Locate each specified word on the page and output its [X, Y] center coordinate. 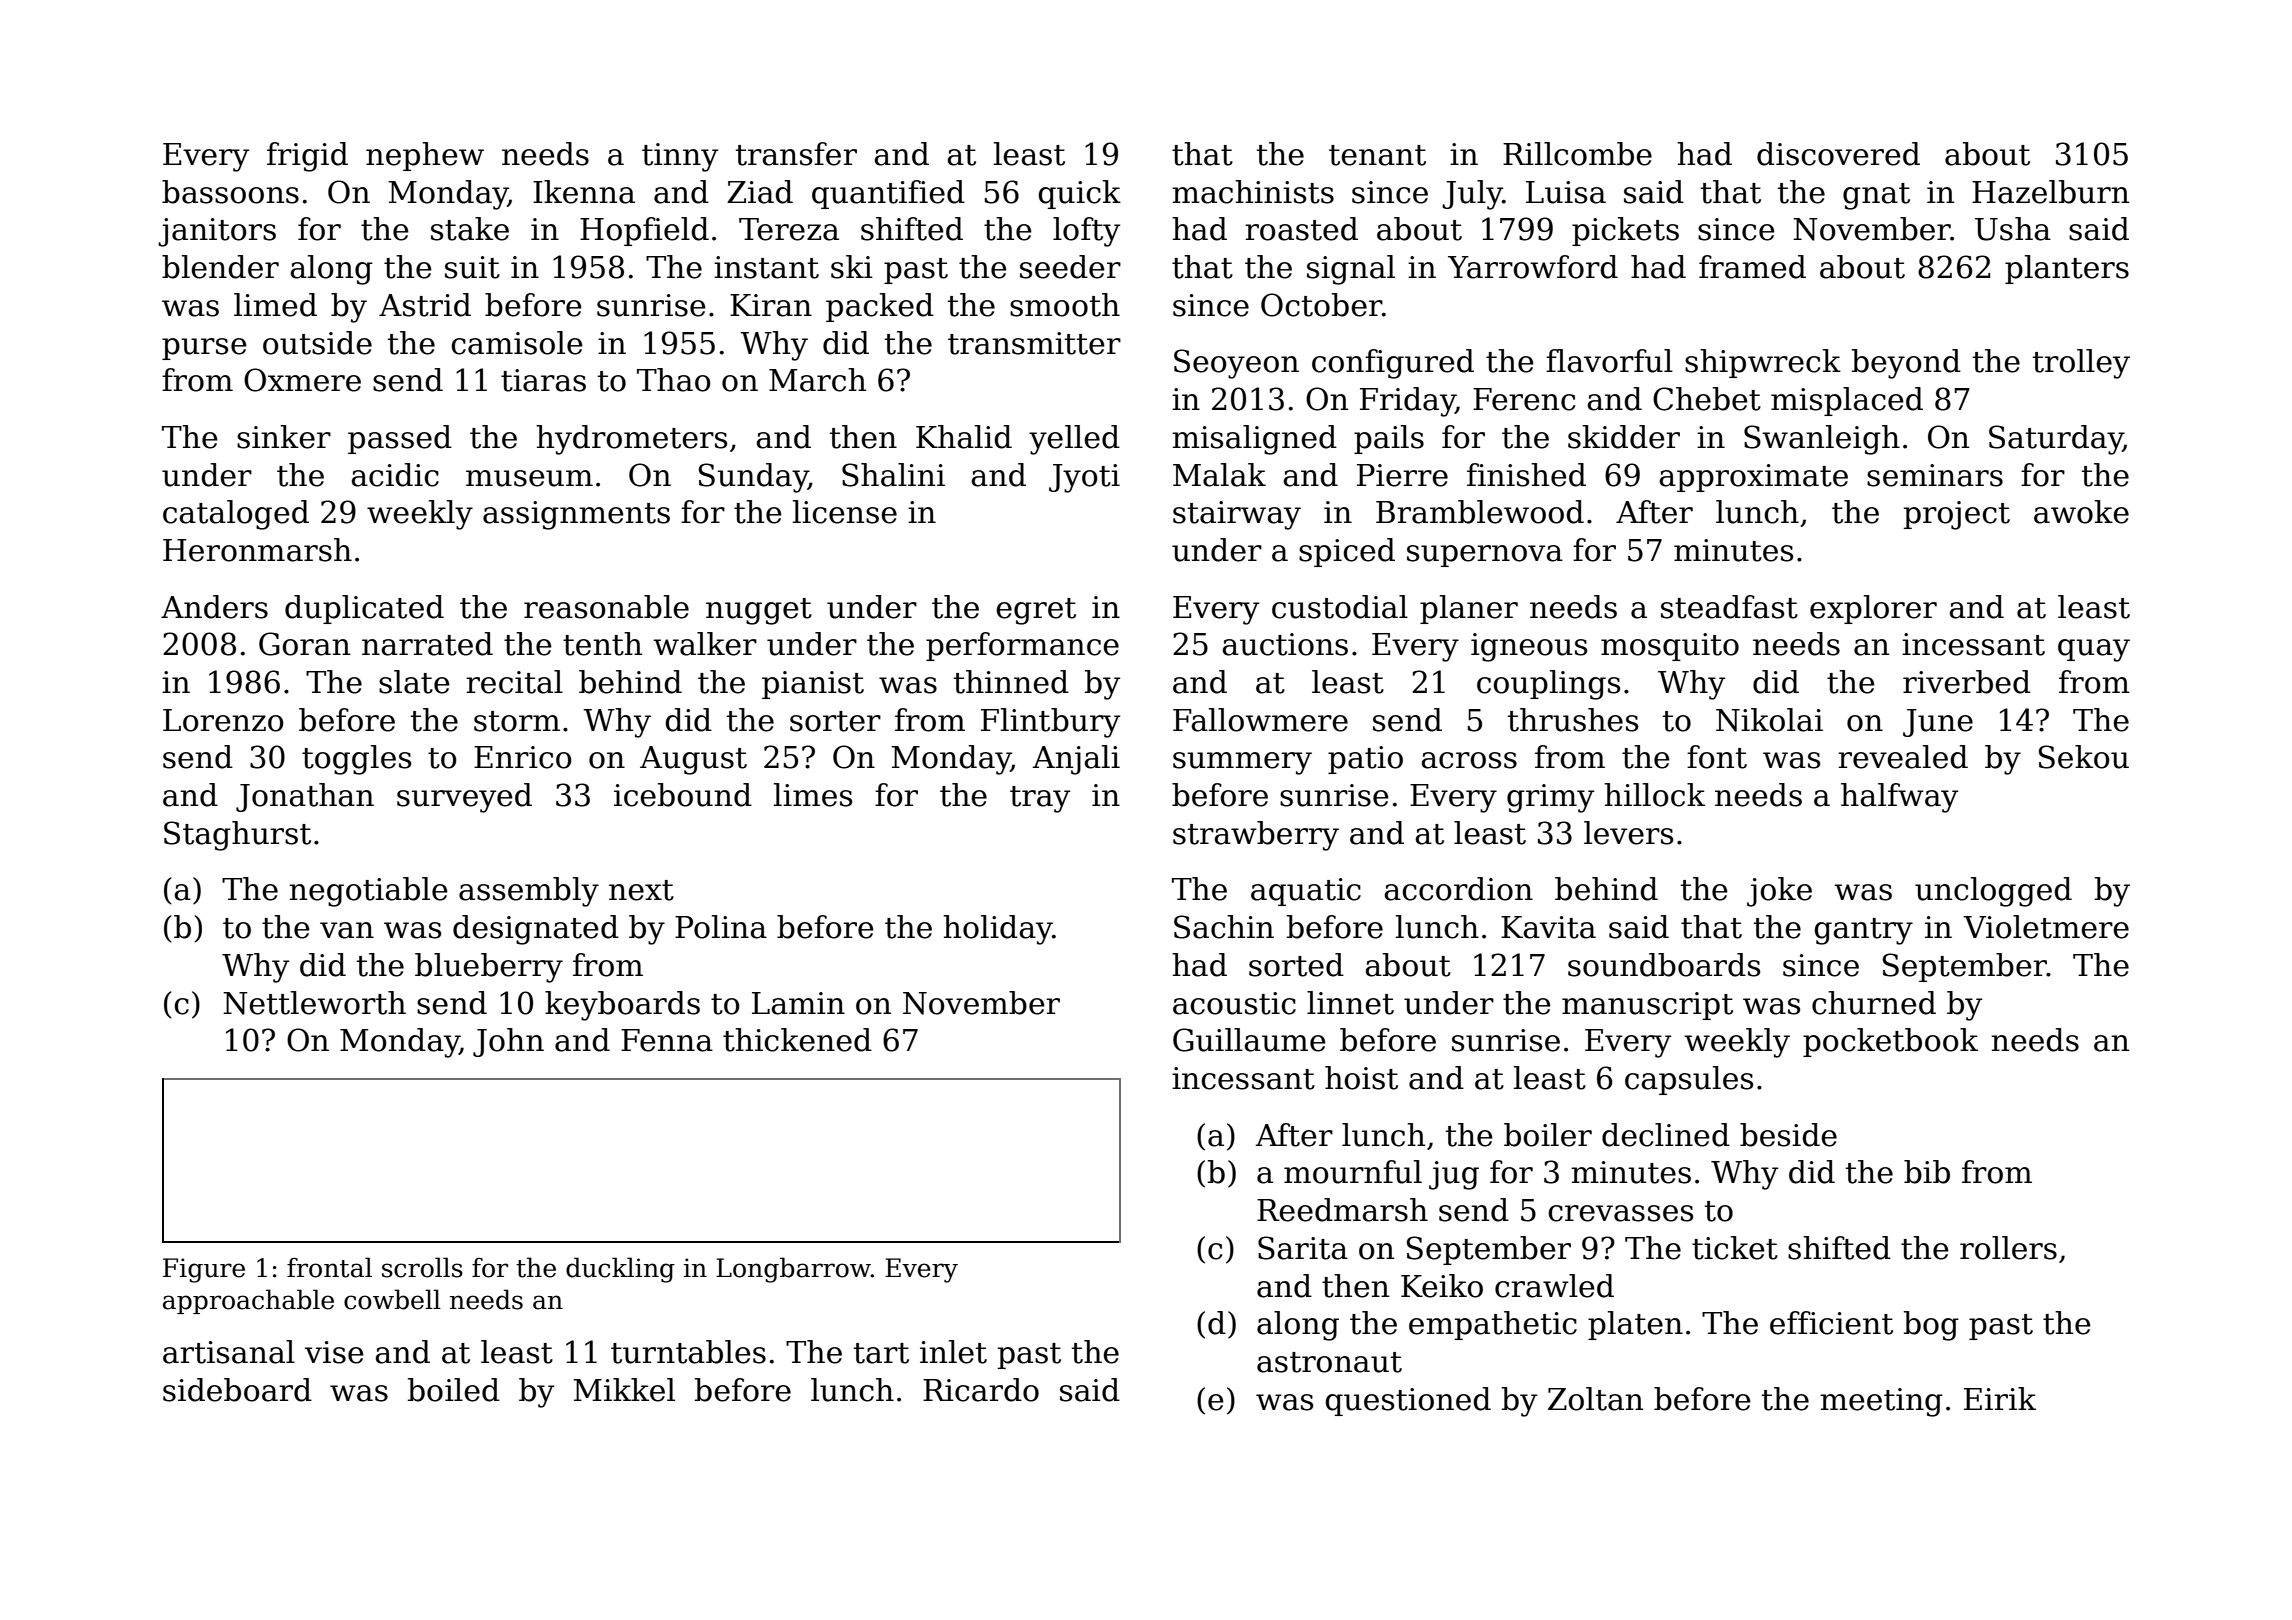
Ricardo [981, 1390]
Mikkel [624, 1390]
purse [204, 349]
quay [2094, 650]
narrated [427, 644]
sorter [835, 721]
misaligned [1254, 440]
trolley [2081, 364]
